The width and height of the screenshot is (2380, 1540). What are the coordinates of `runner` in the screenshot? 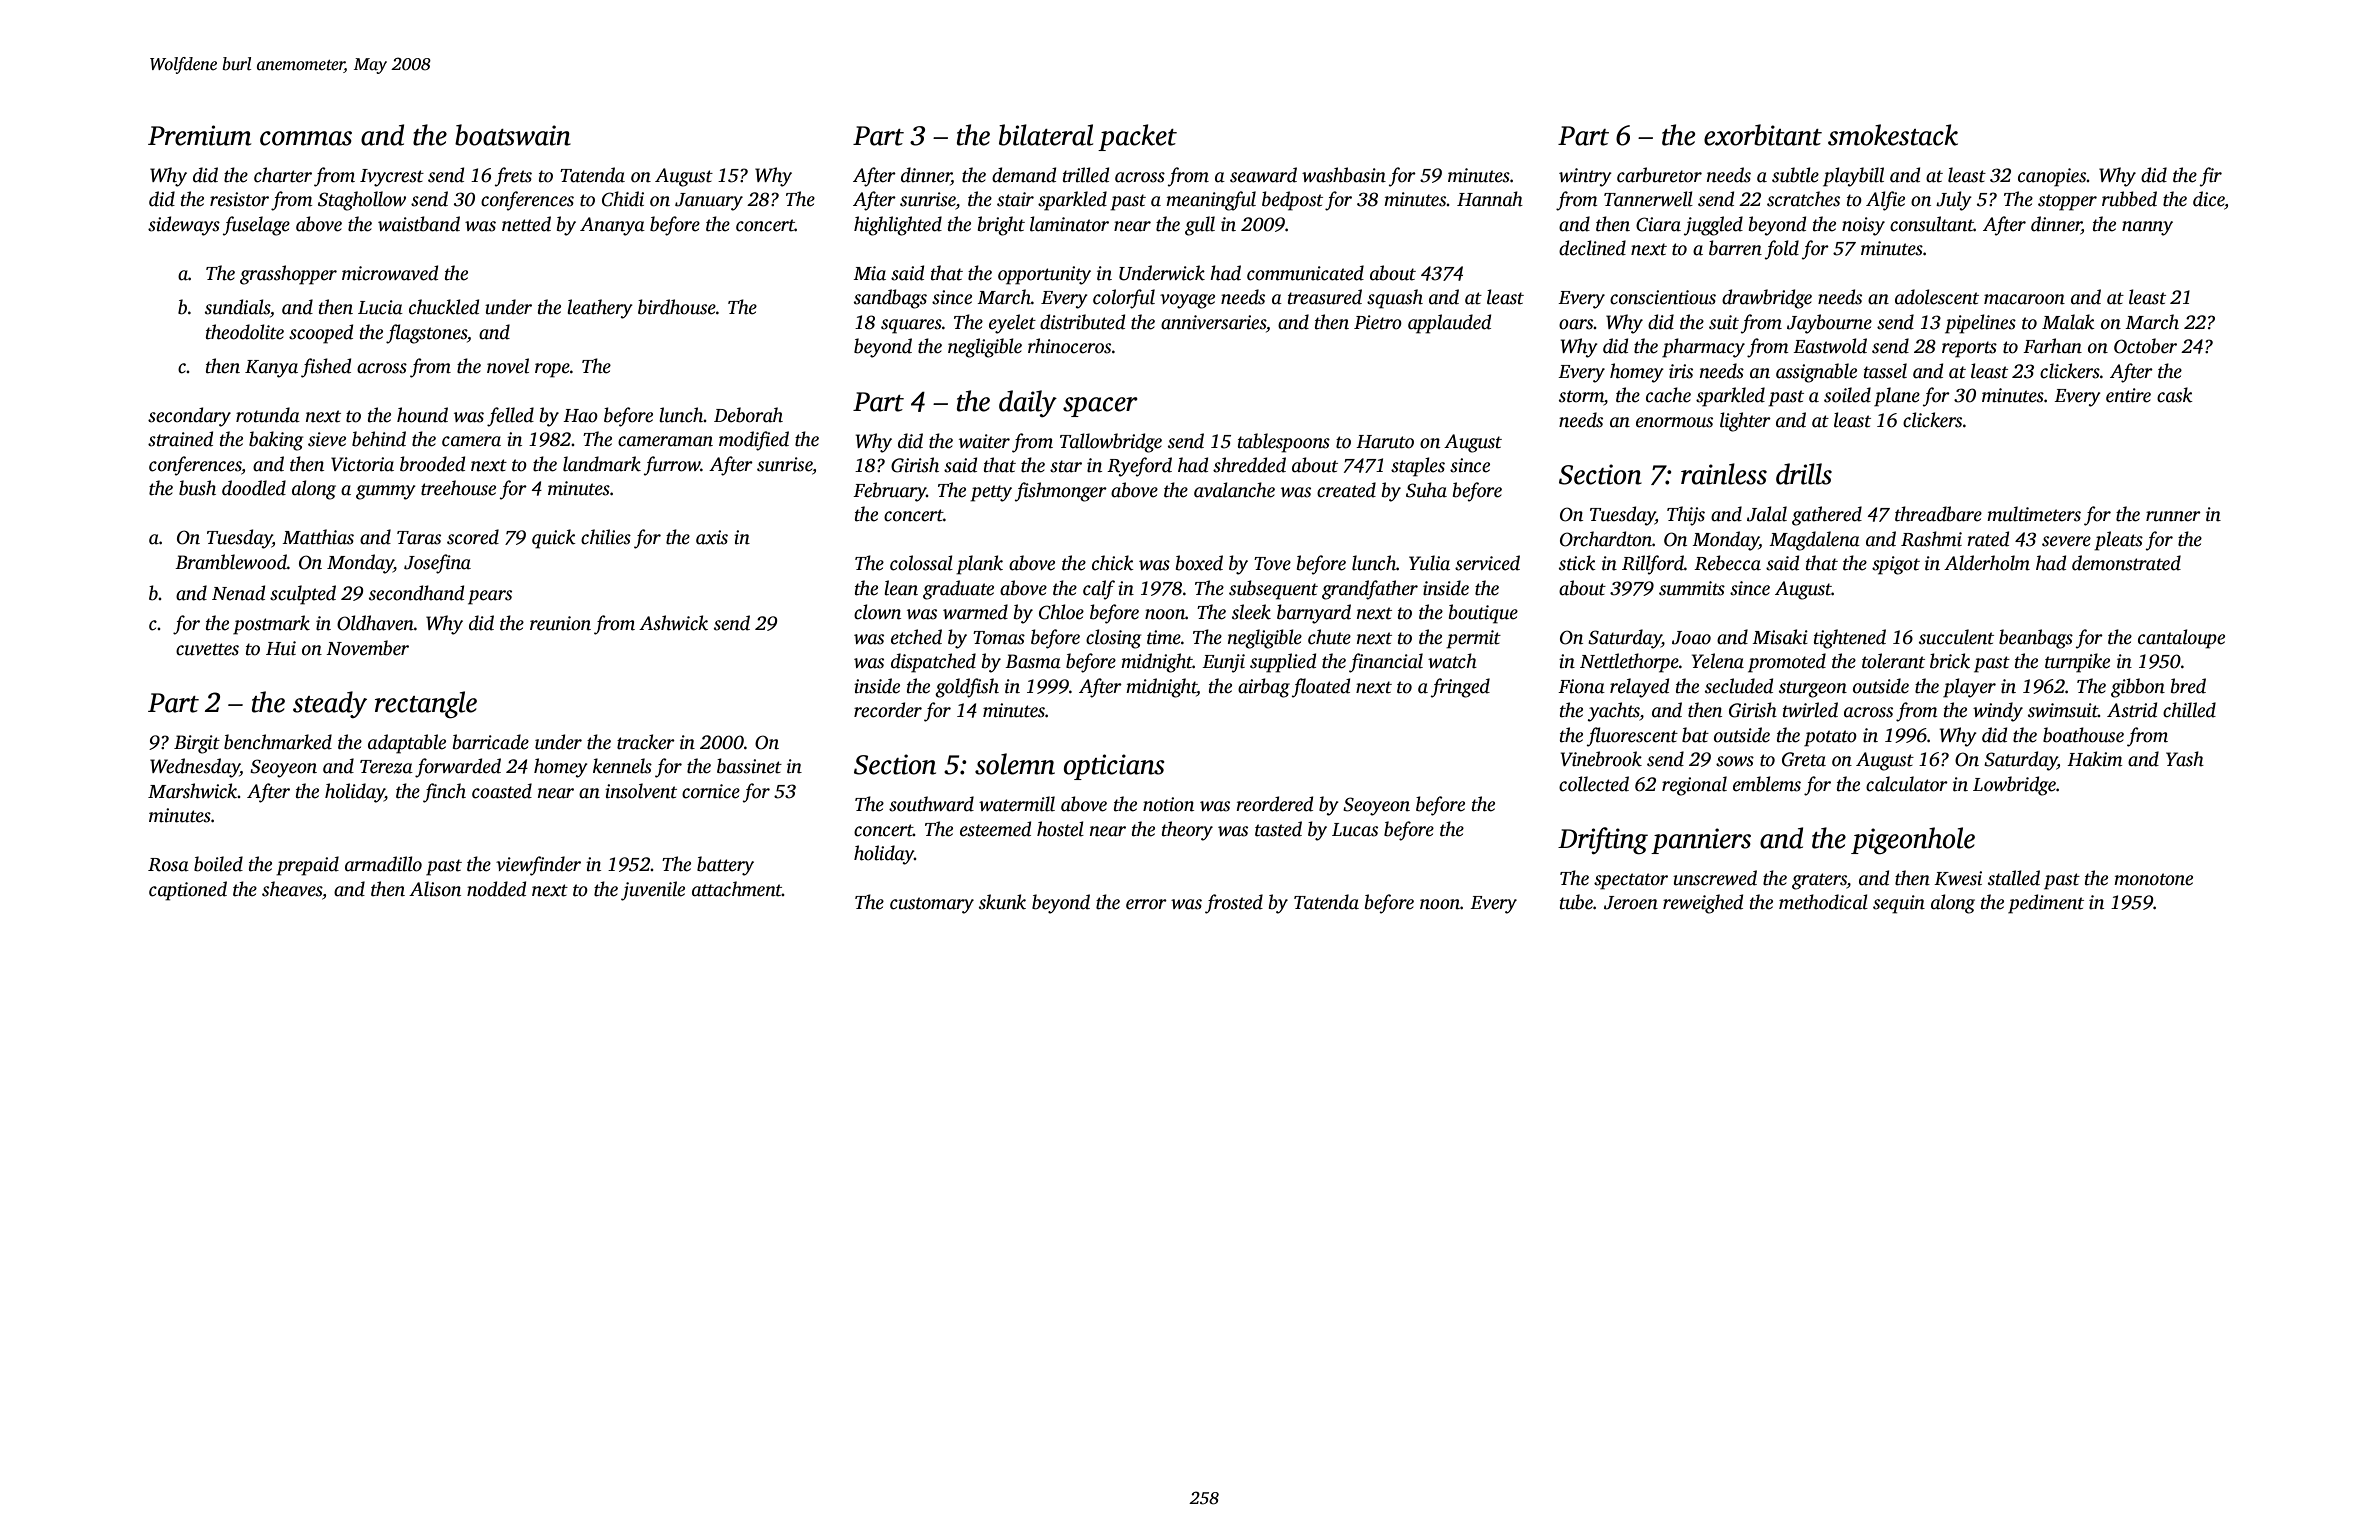 It's located at (2173, 516).
